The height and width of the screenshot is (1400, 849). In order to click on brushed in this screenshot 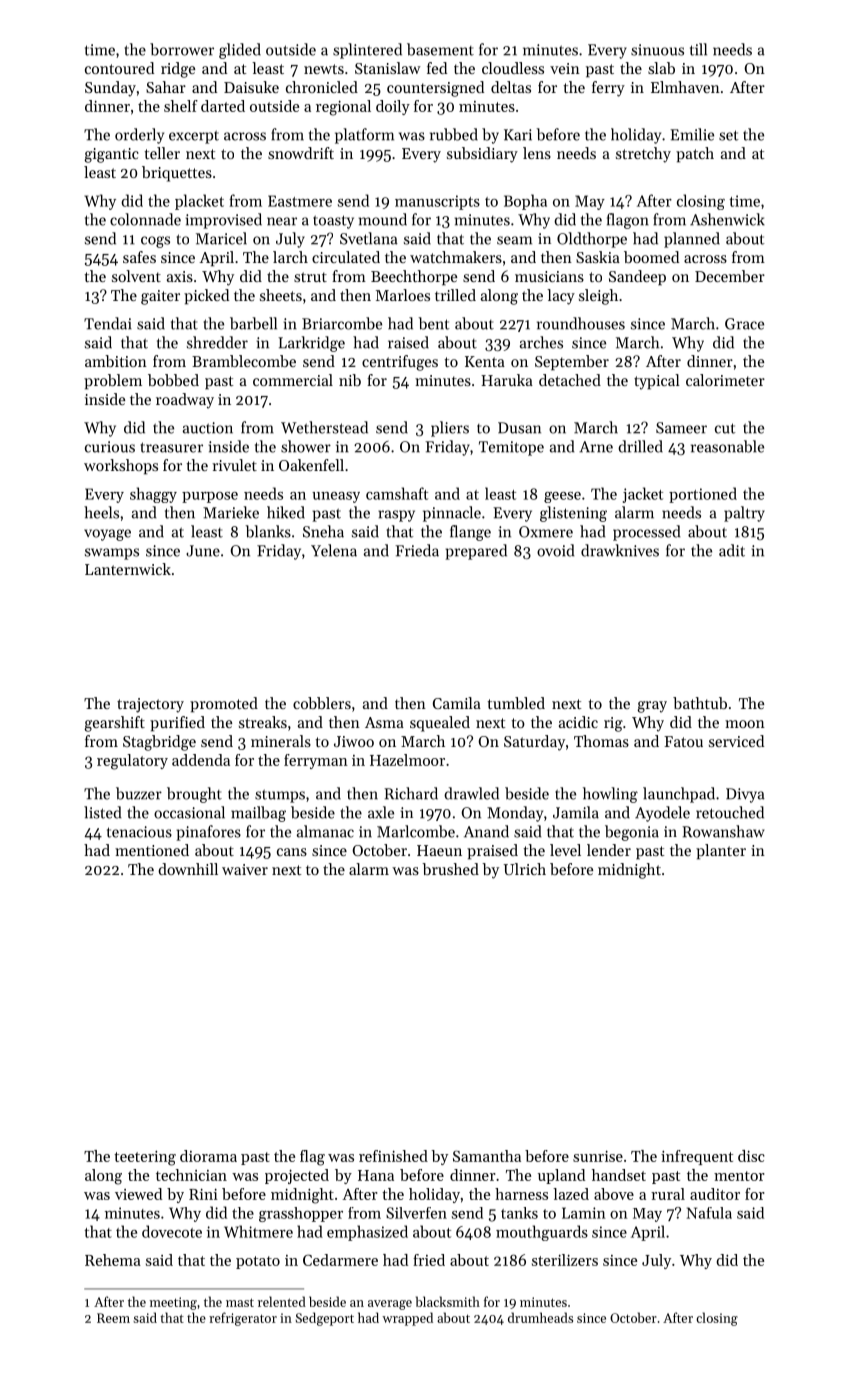, I will do `click(450, 869)`.
